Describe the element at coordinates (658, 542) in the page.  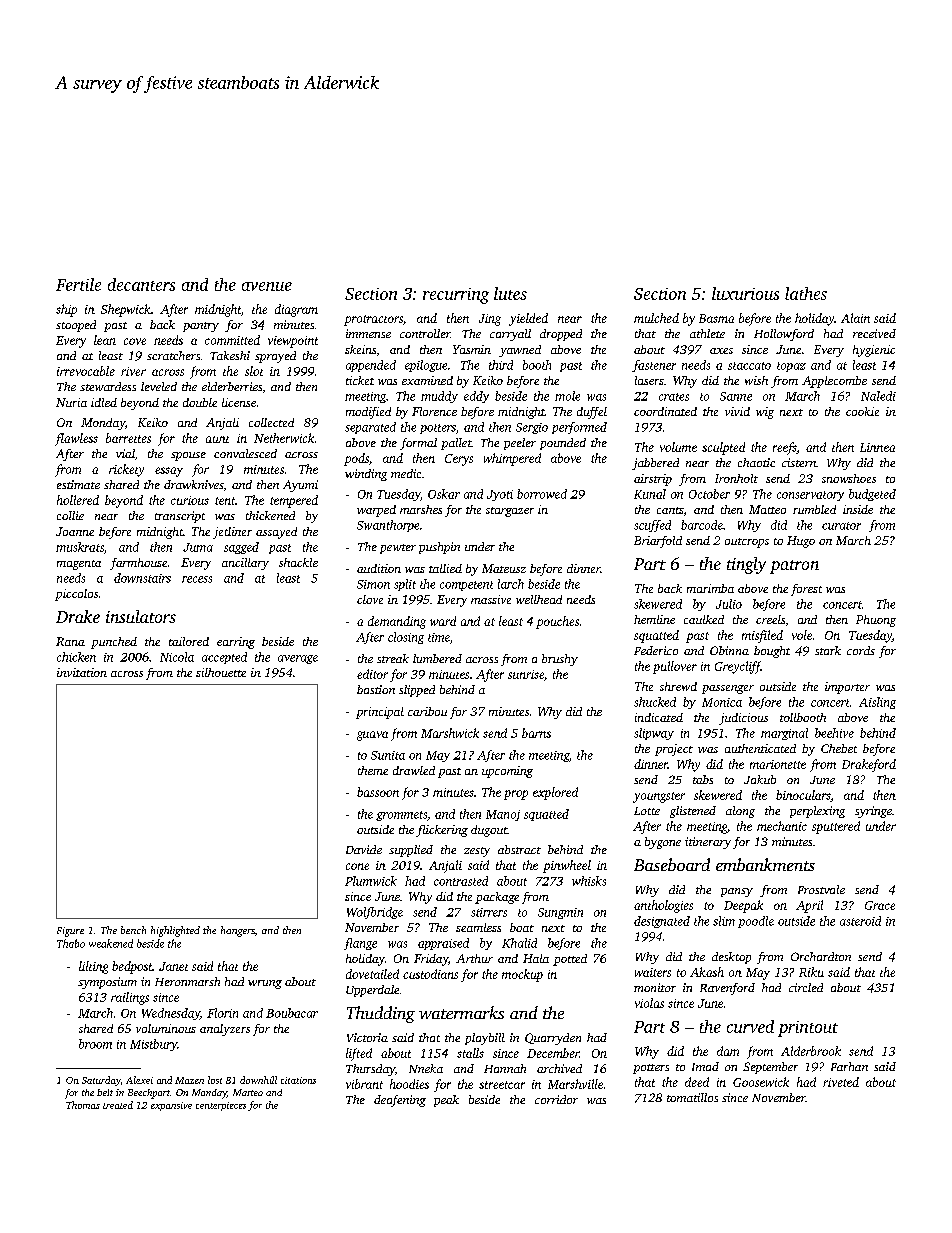
I see `Briarfold` at that location.
